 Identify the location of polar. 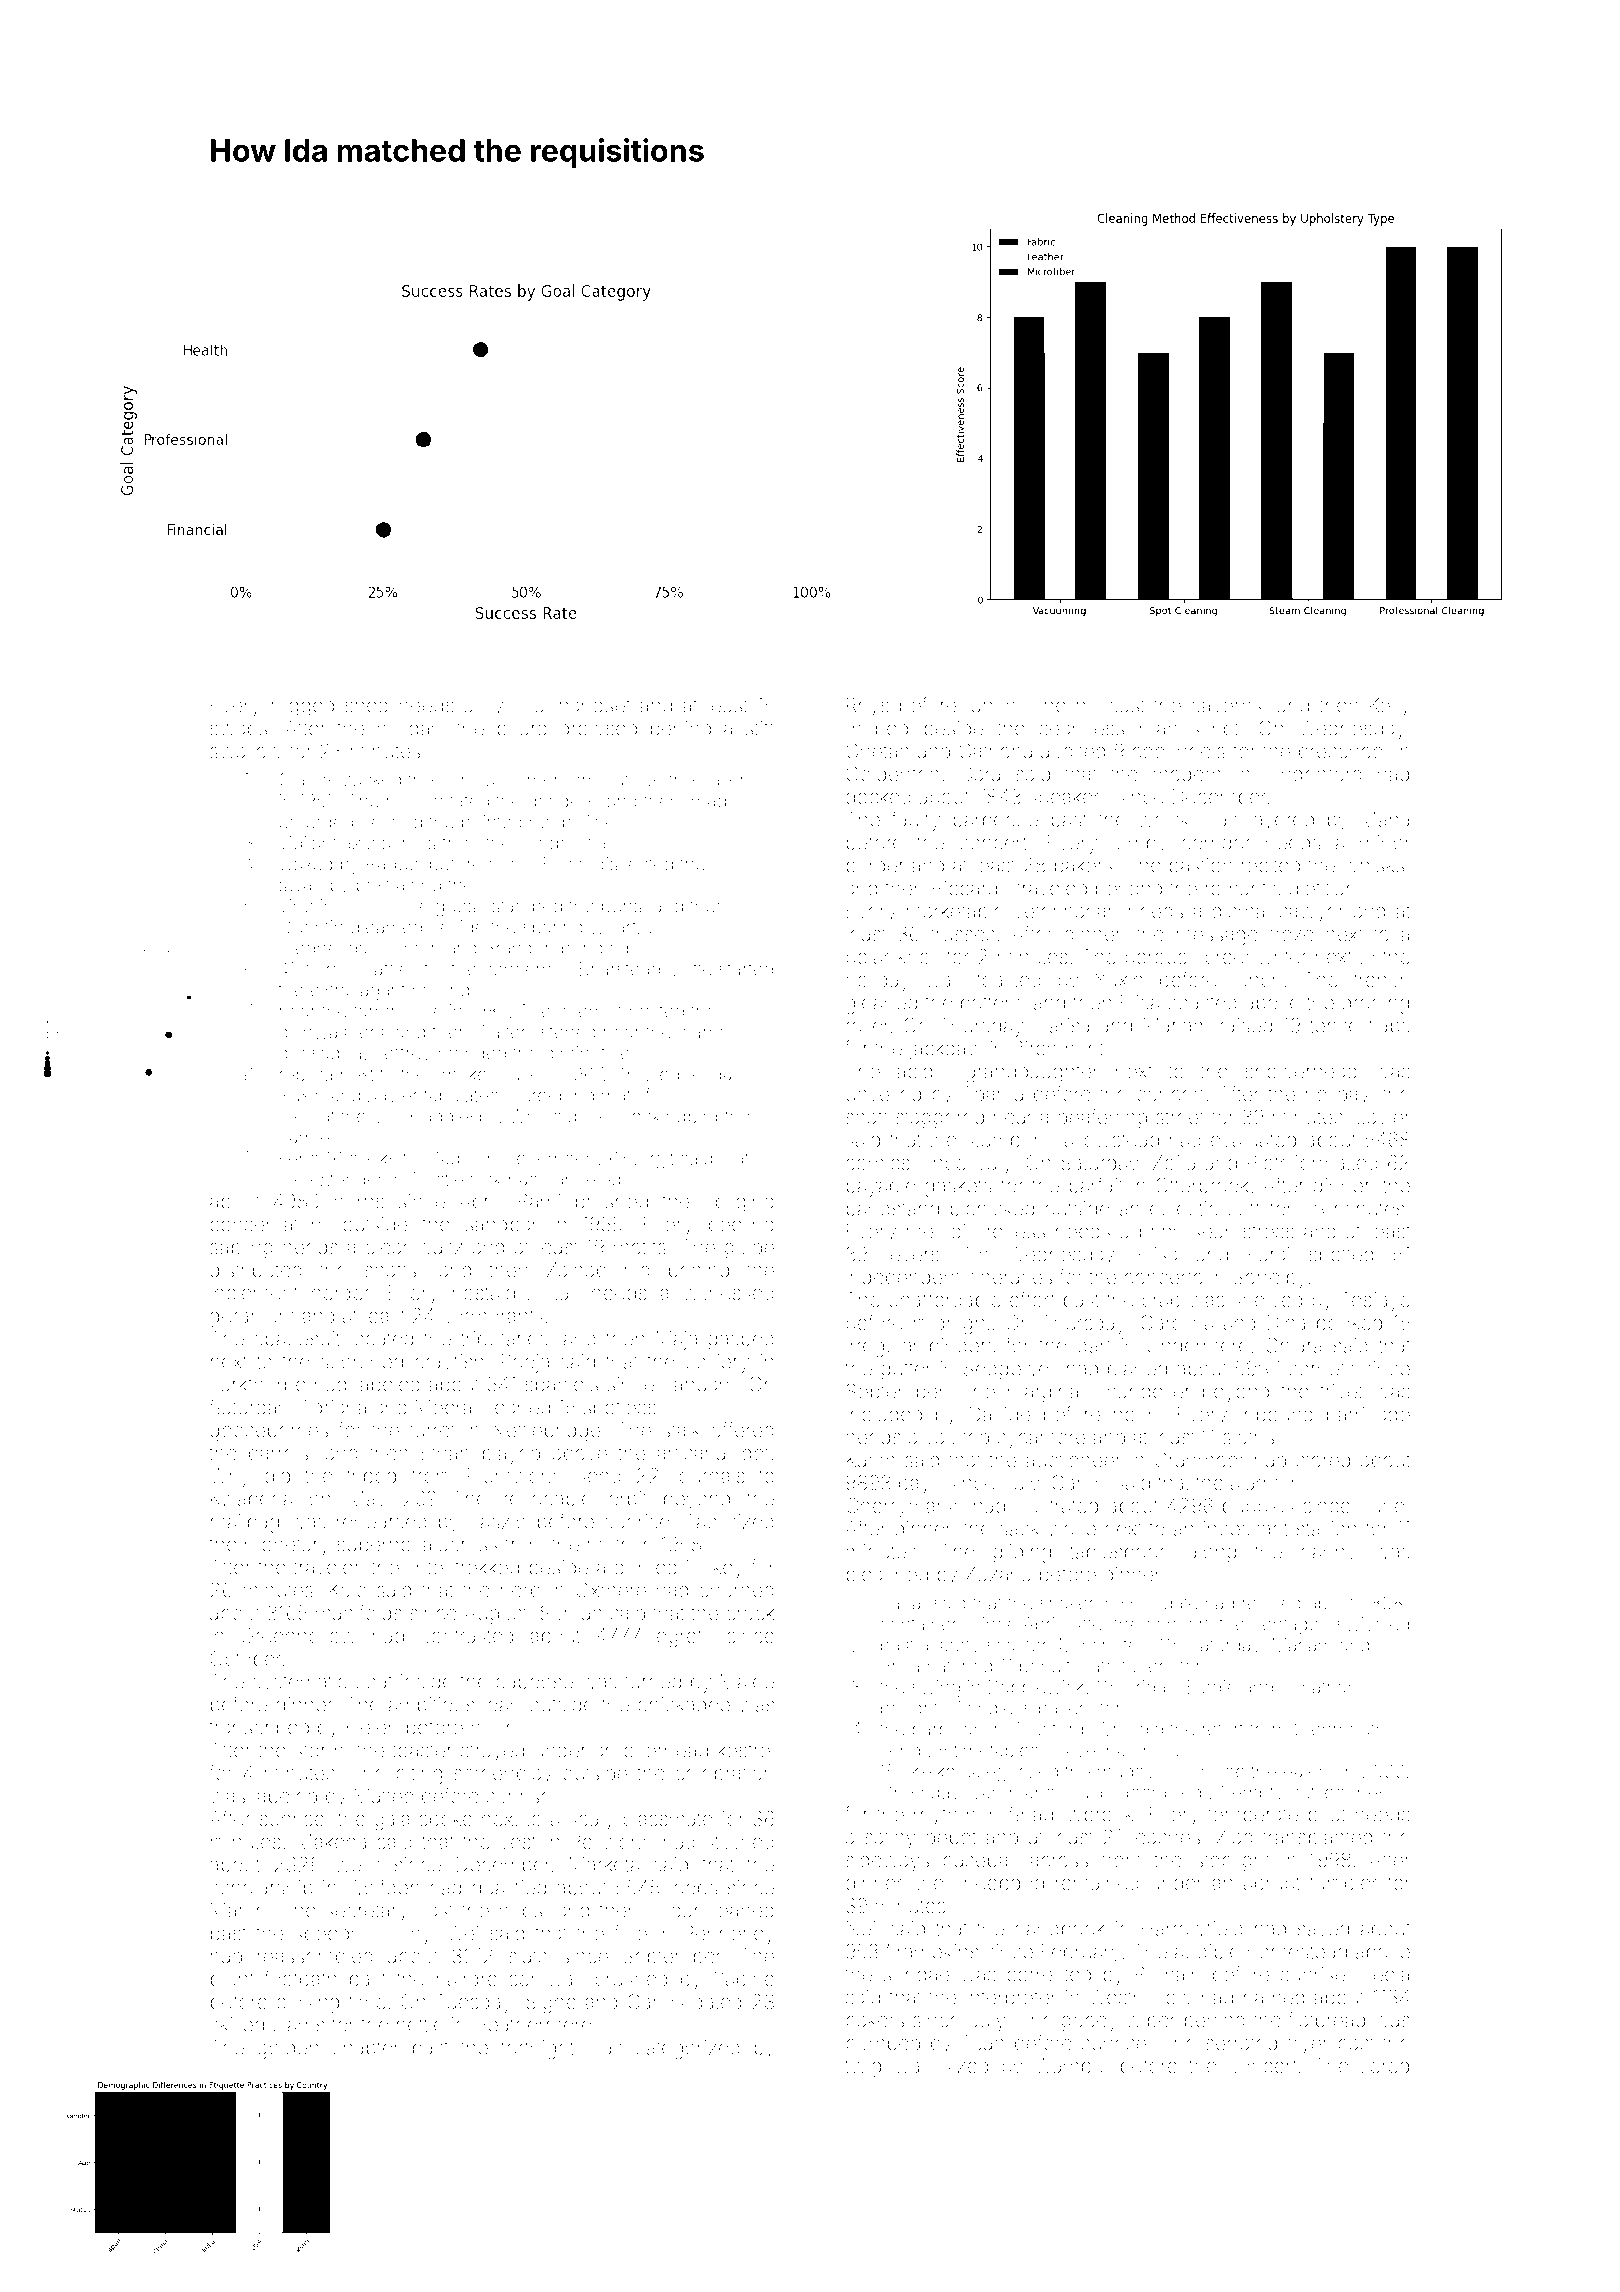
(867, 958).
